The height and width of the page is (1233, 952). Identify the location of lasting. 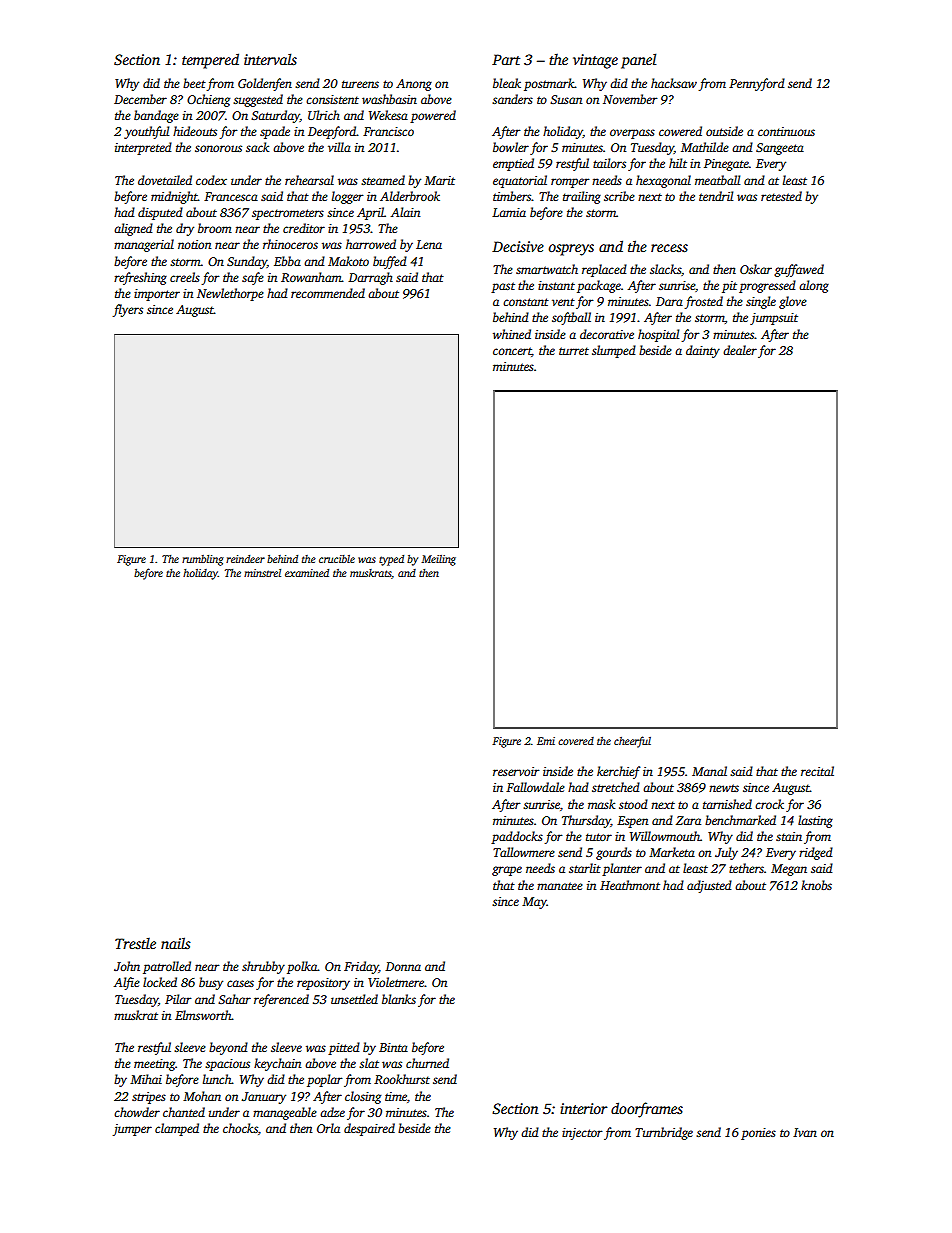
(815, 821).
